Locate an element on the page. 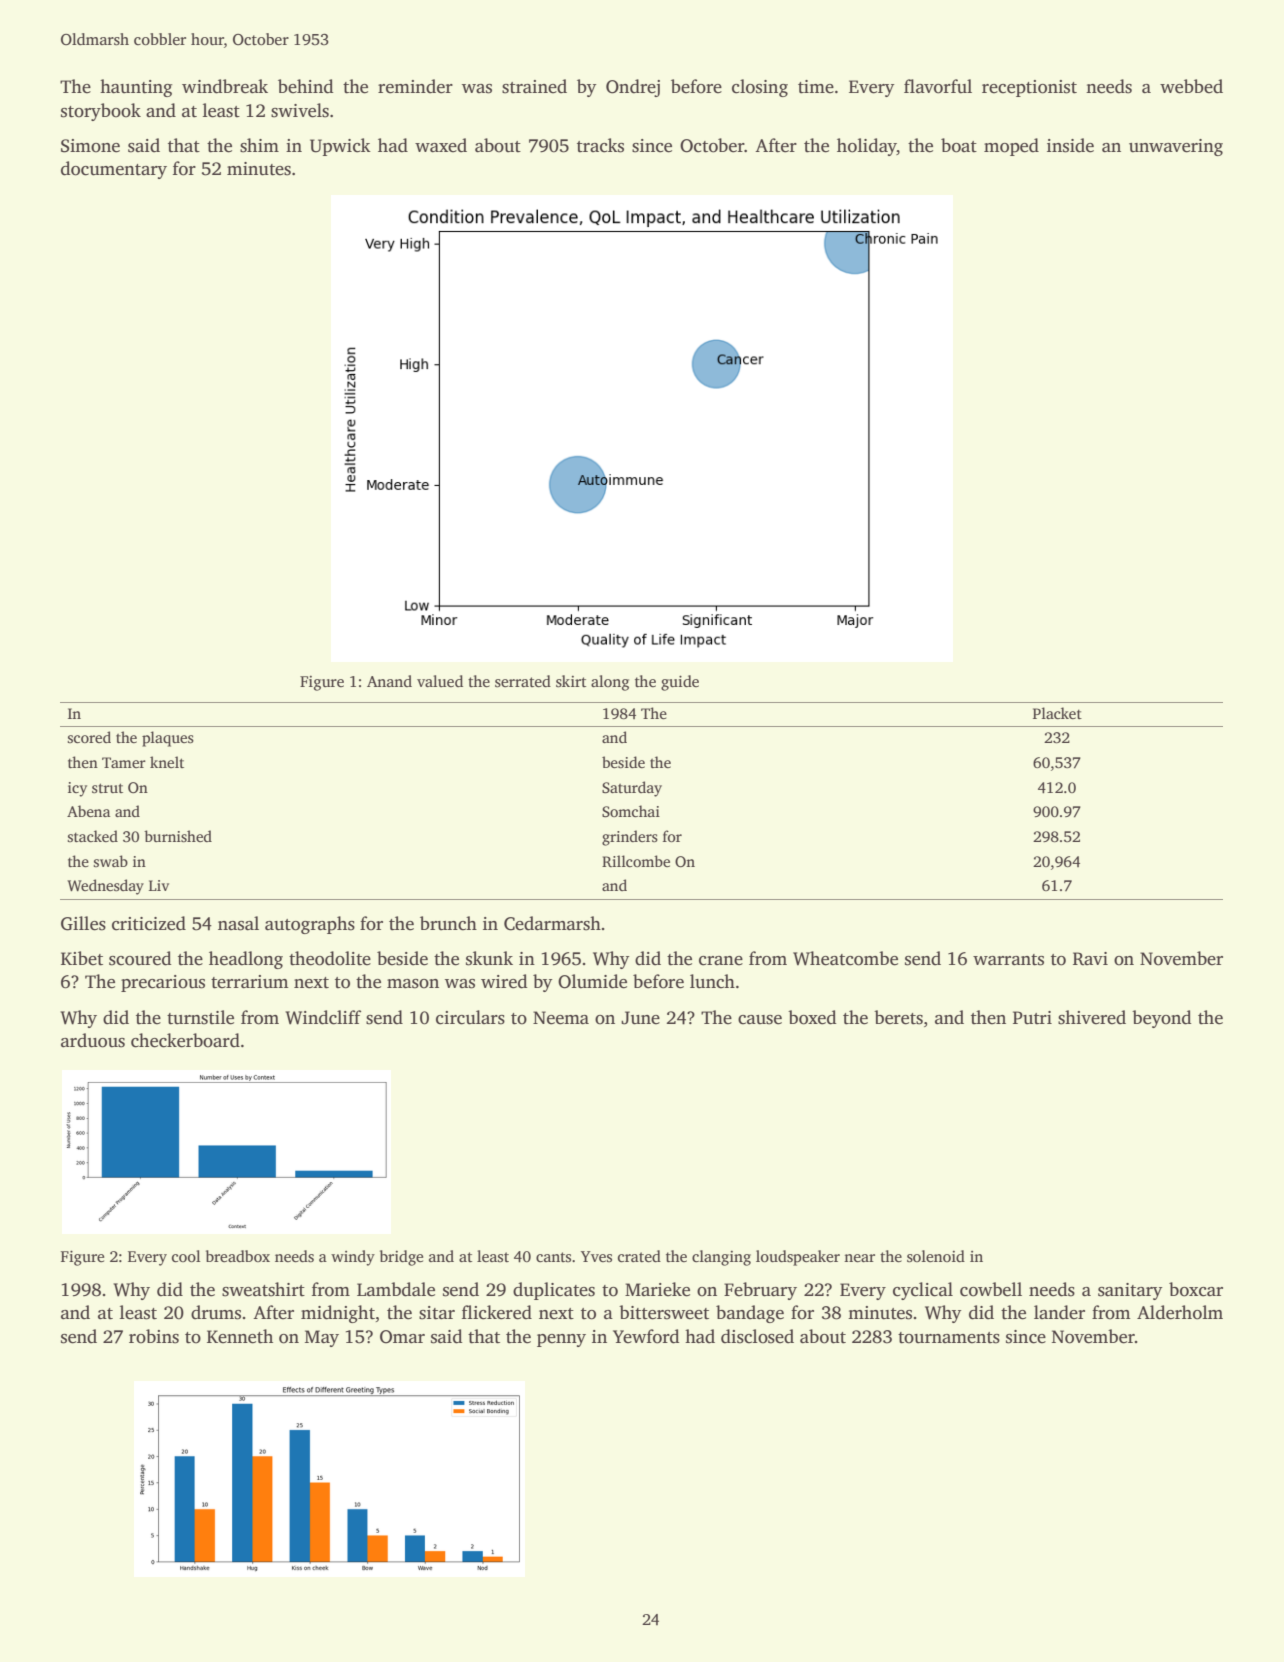 Image resolution: width=1284 pixels, height=1662 pixels. Ravi is located at coordinates (1090, 959).
